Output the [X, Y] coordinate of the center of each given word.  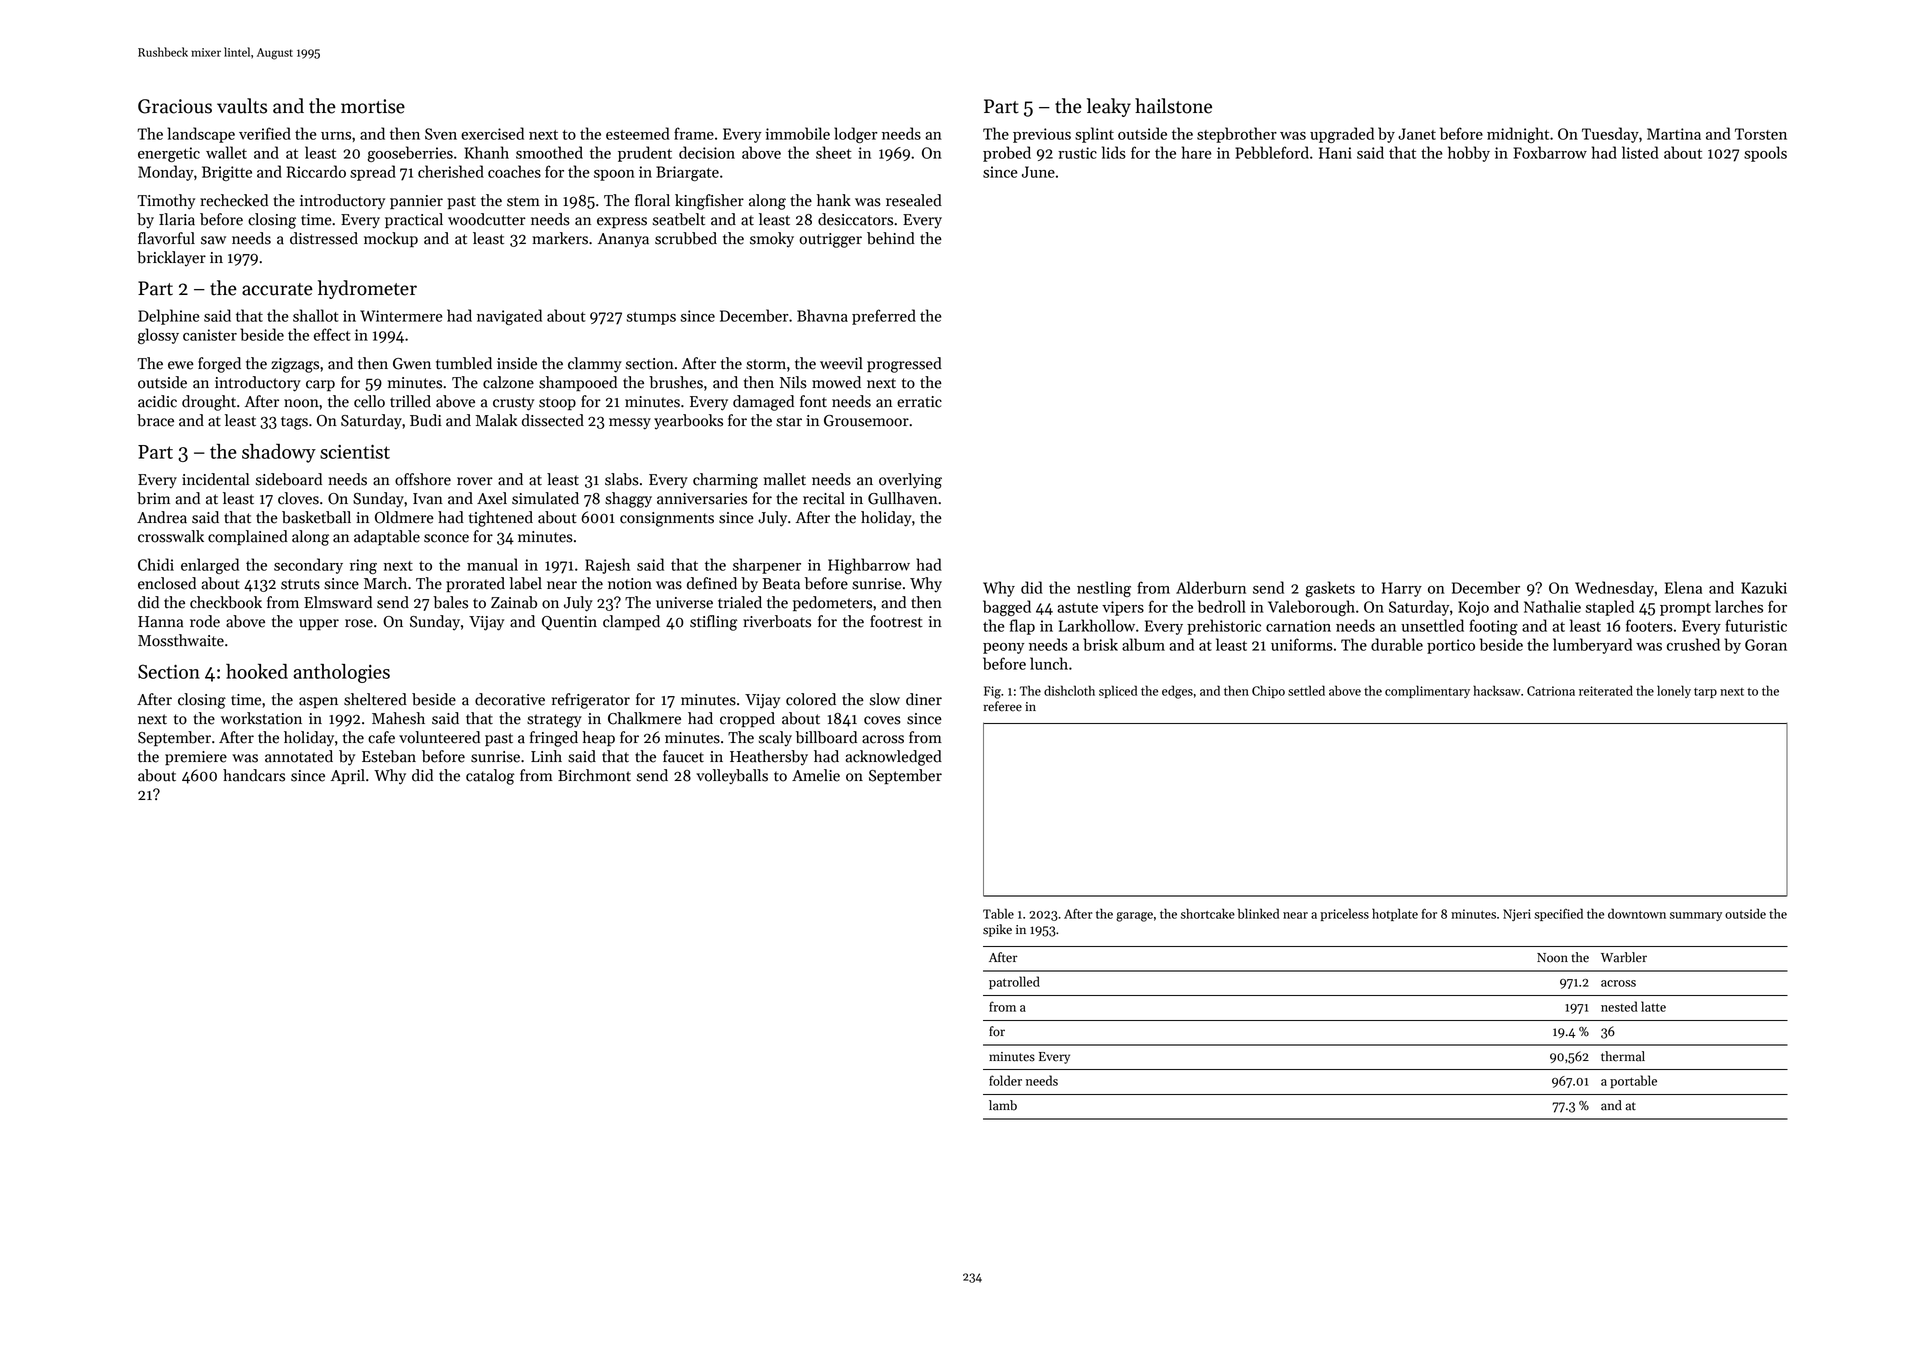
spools [1765, 154]
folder [1005, 1080]
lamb [1003, 1105]
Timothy [166, 202]
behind [891, 238]
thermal [1623, 1056]
